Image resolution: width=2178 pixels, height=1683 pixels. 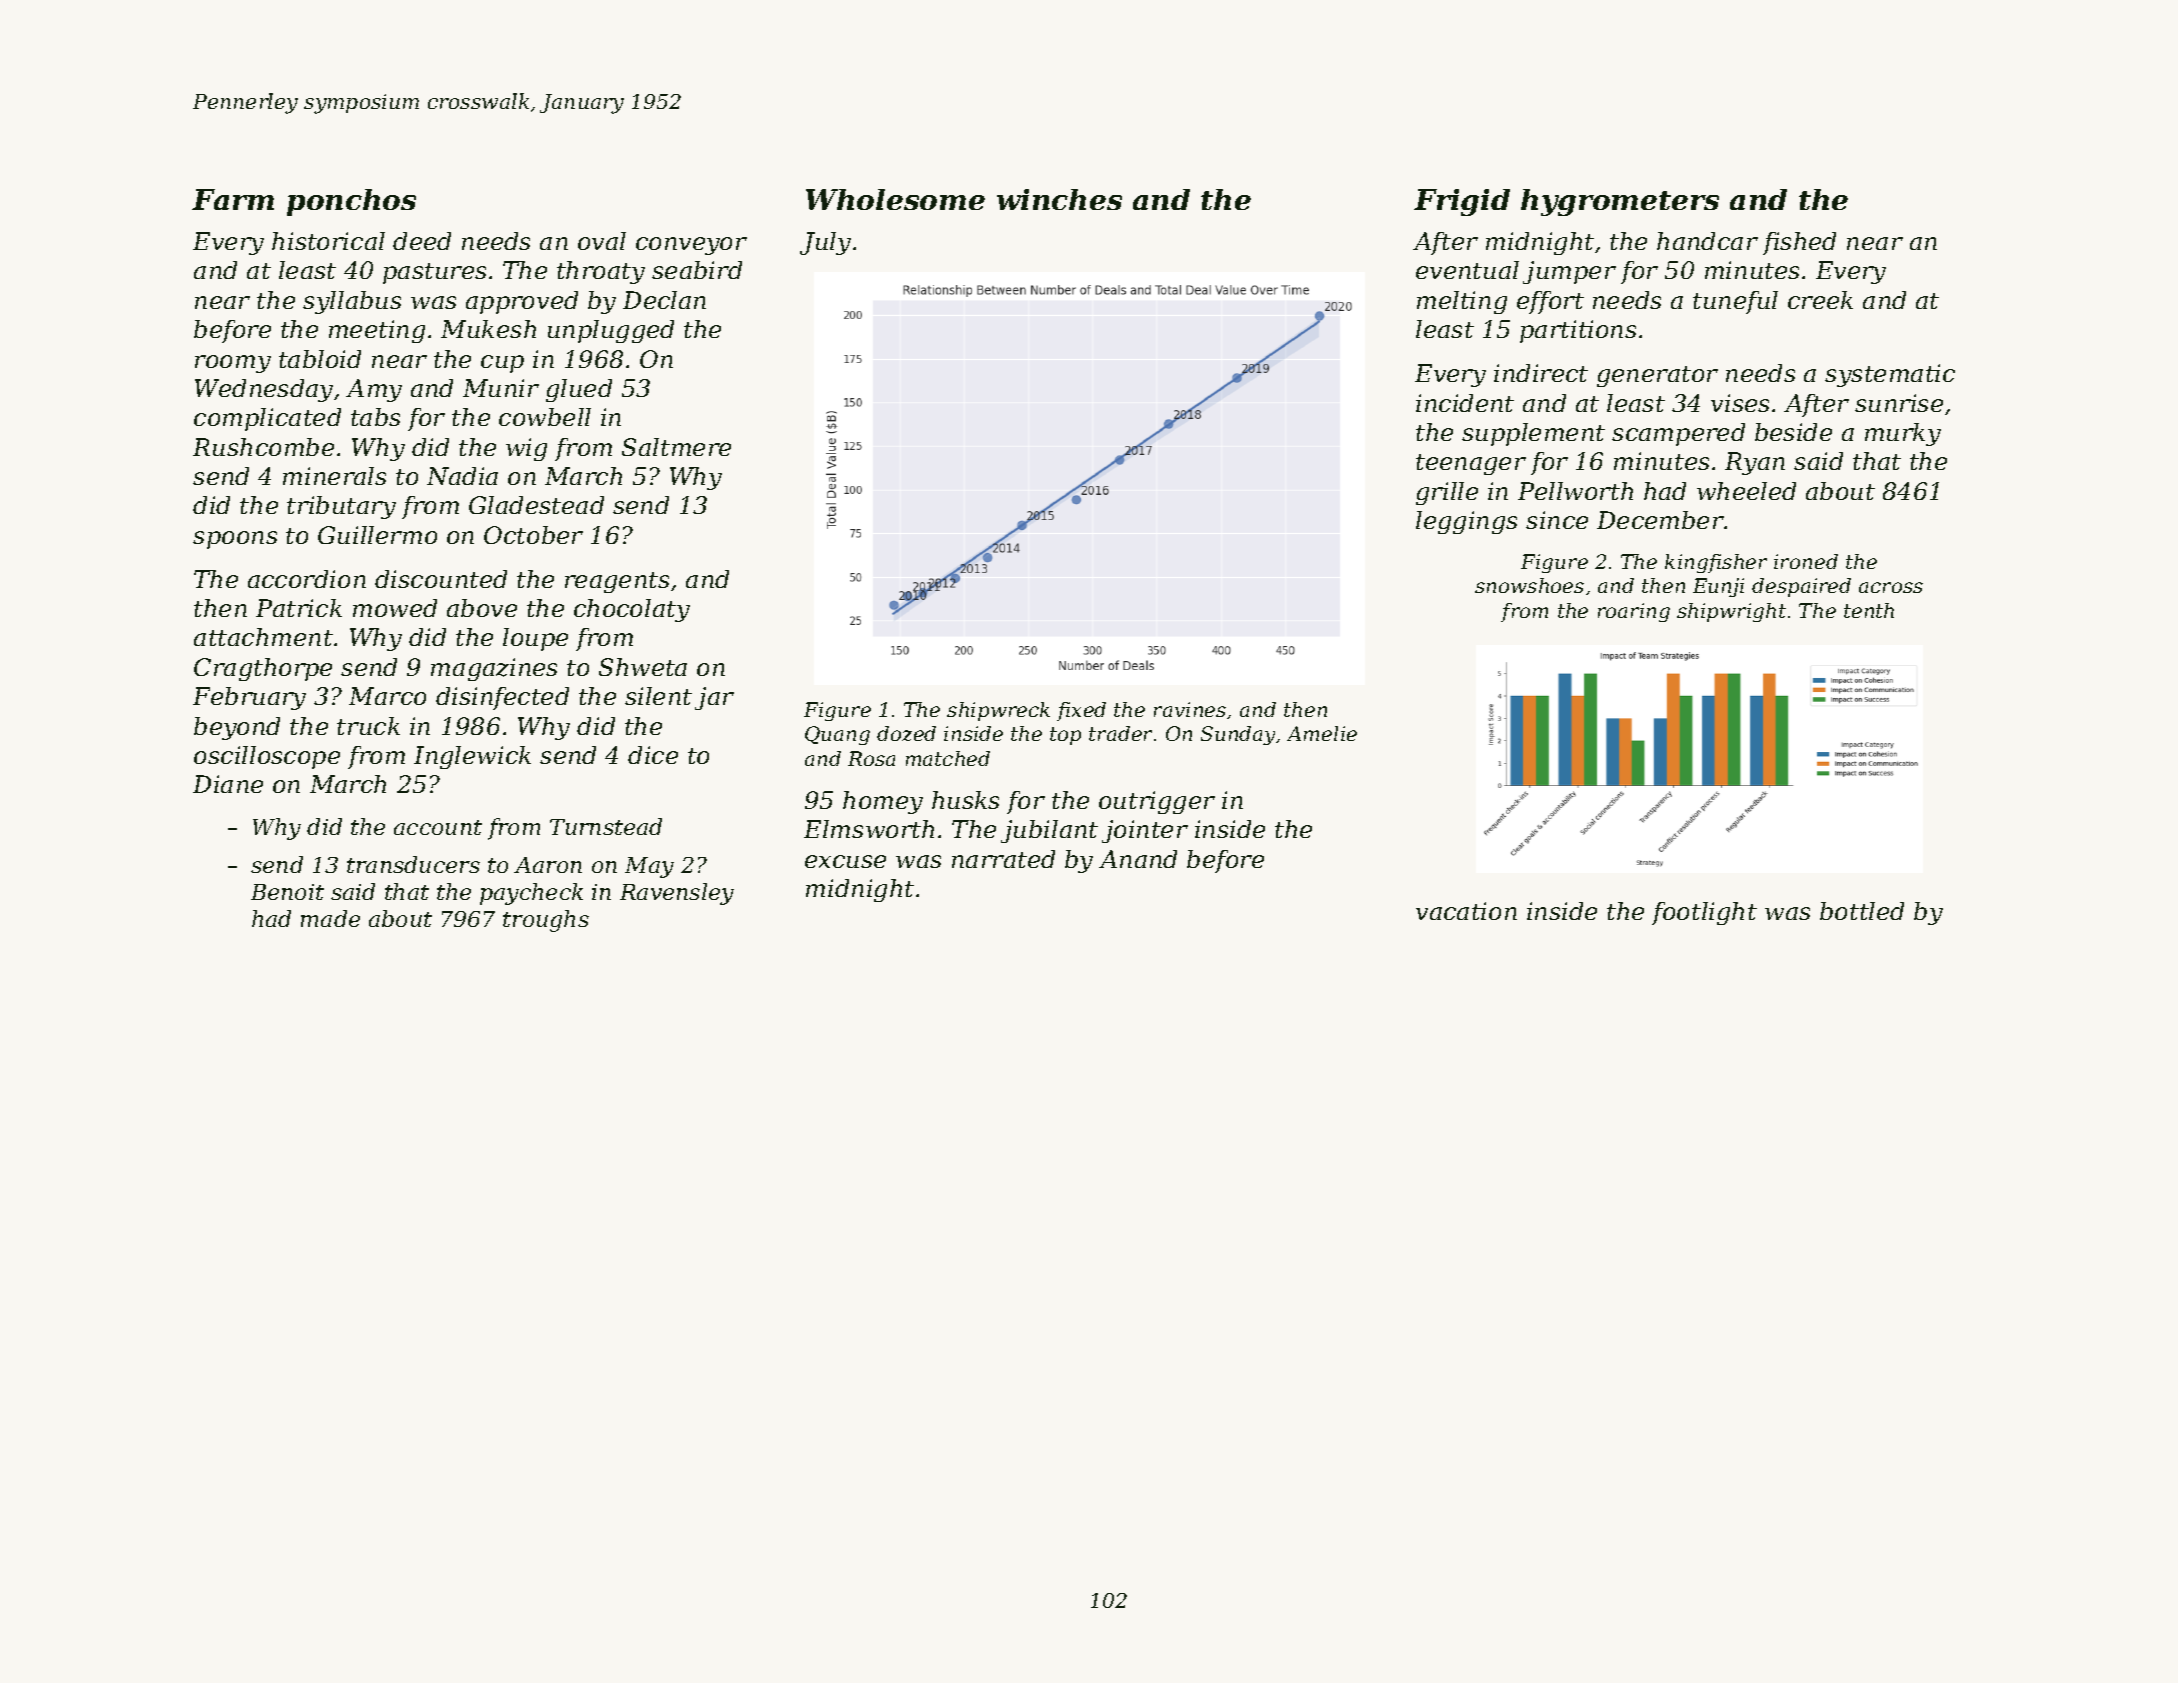 I want to click on hygrometers, so click(x=1620, y=202).
